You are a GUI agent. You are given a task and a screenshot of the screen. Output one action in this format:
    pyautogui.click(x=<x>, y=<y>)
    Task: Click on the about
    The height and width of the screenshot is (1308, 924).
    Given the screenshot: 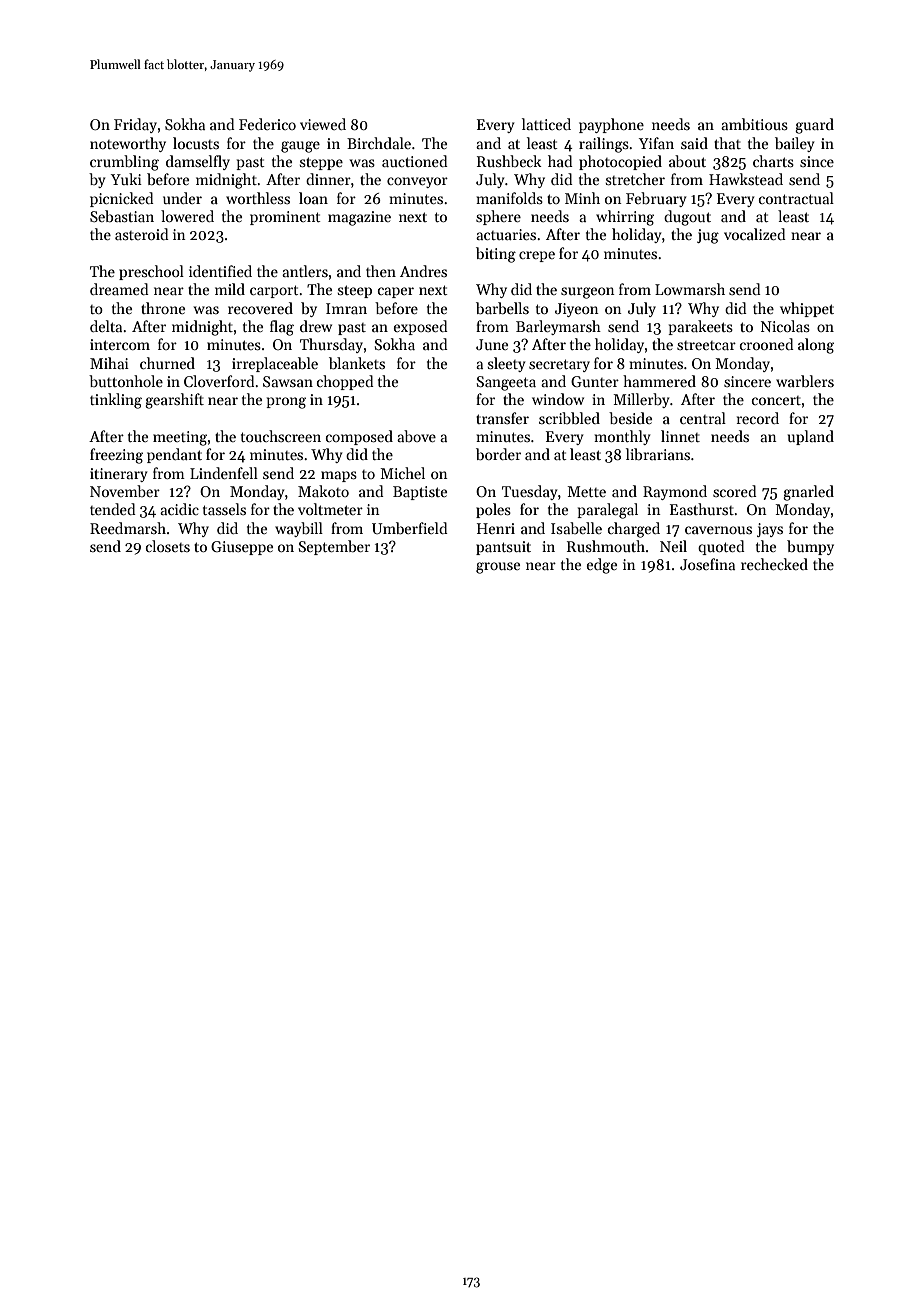 What is the action you would take?
    pyautogui.click(x=687, y=161)
